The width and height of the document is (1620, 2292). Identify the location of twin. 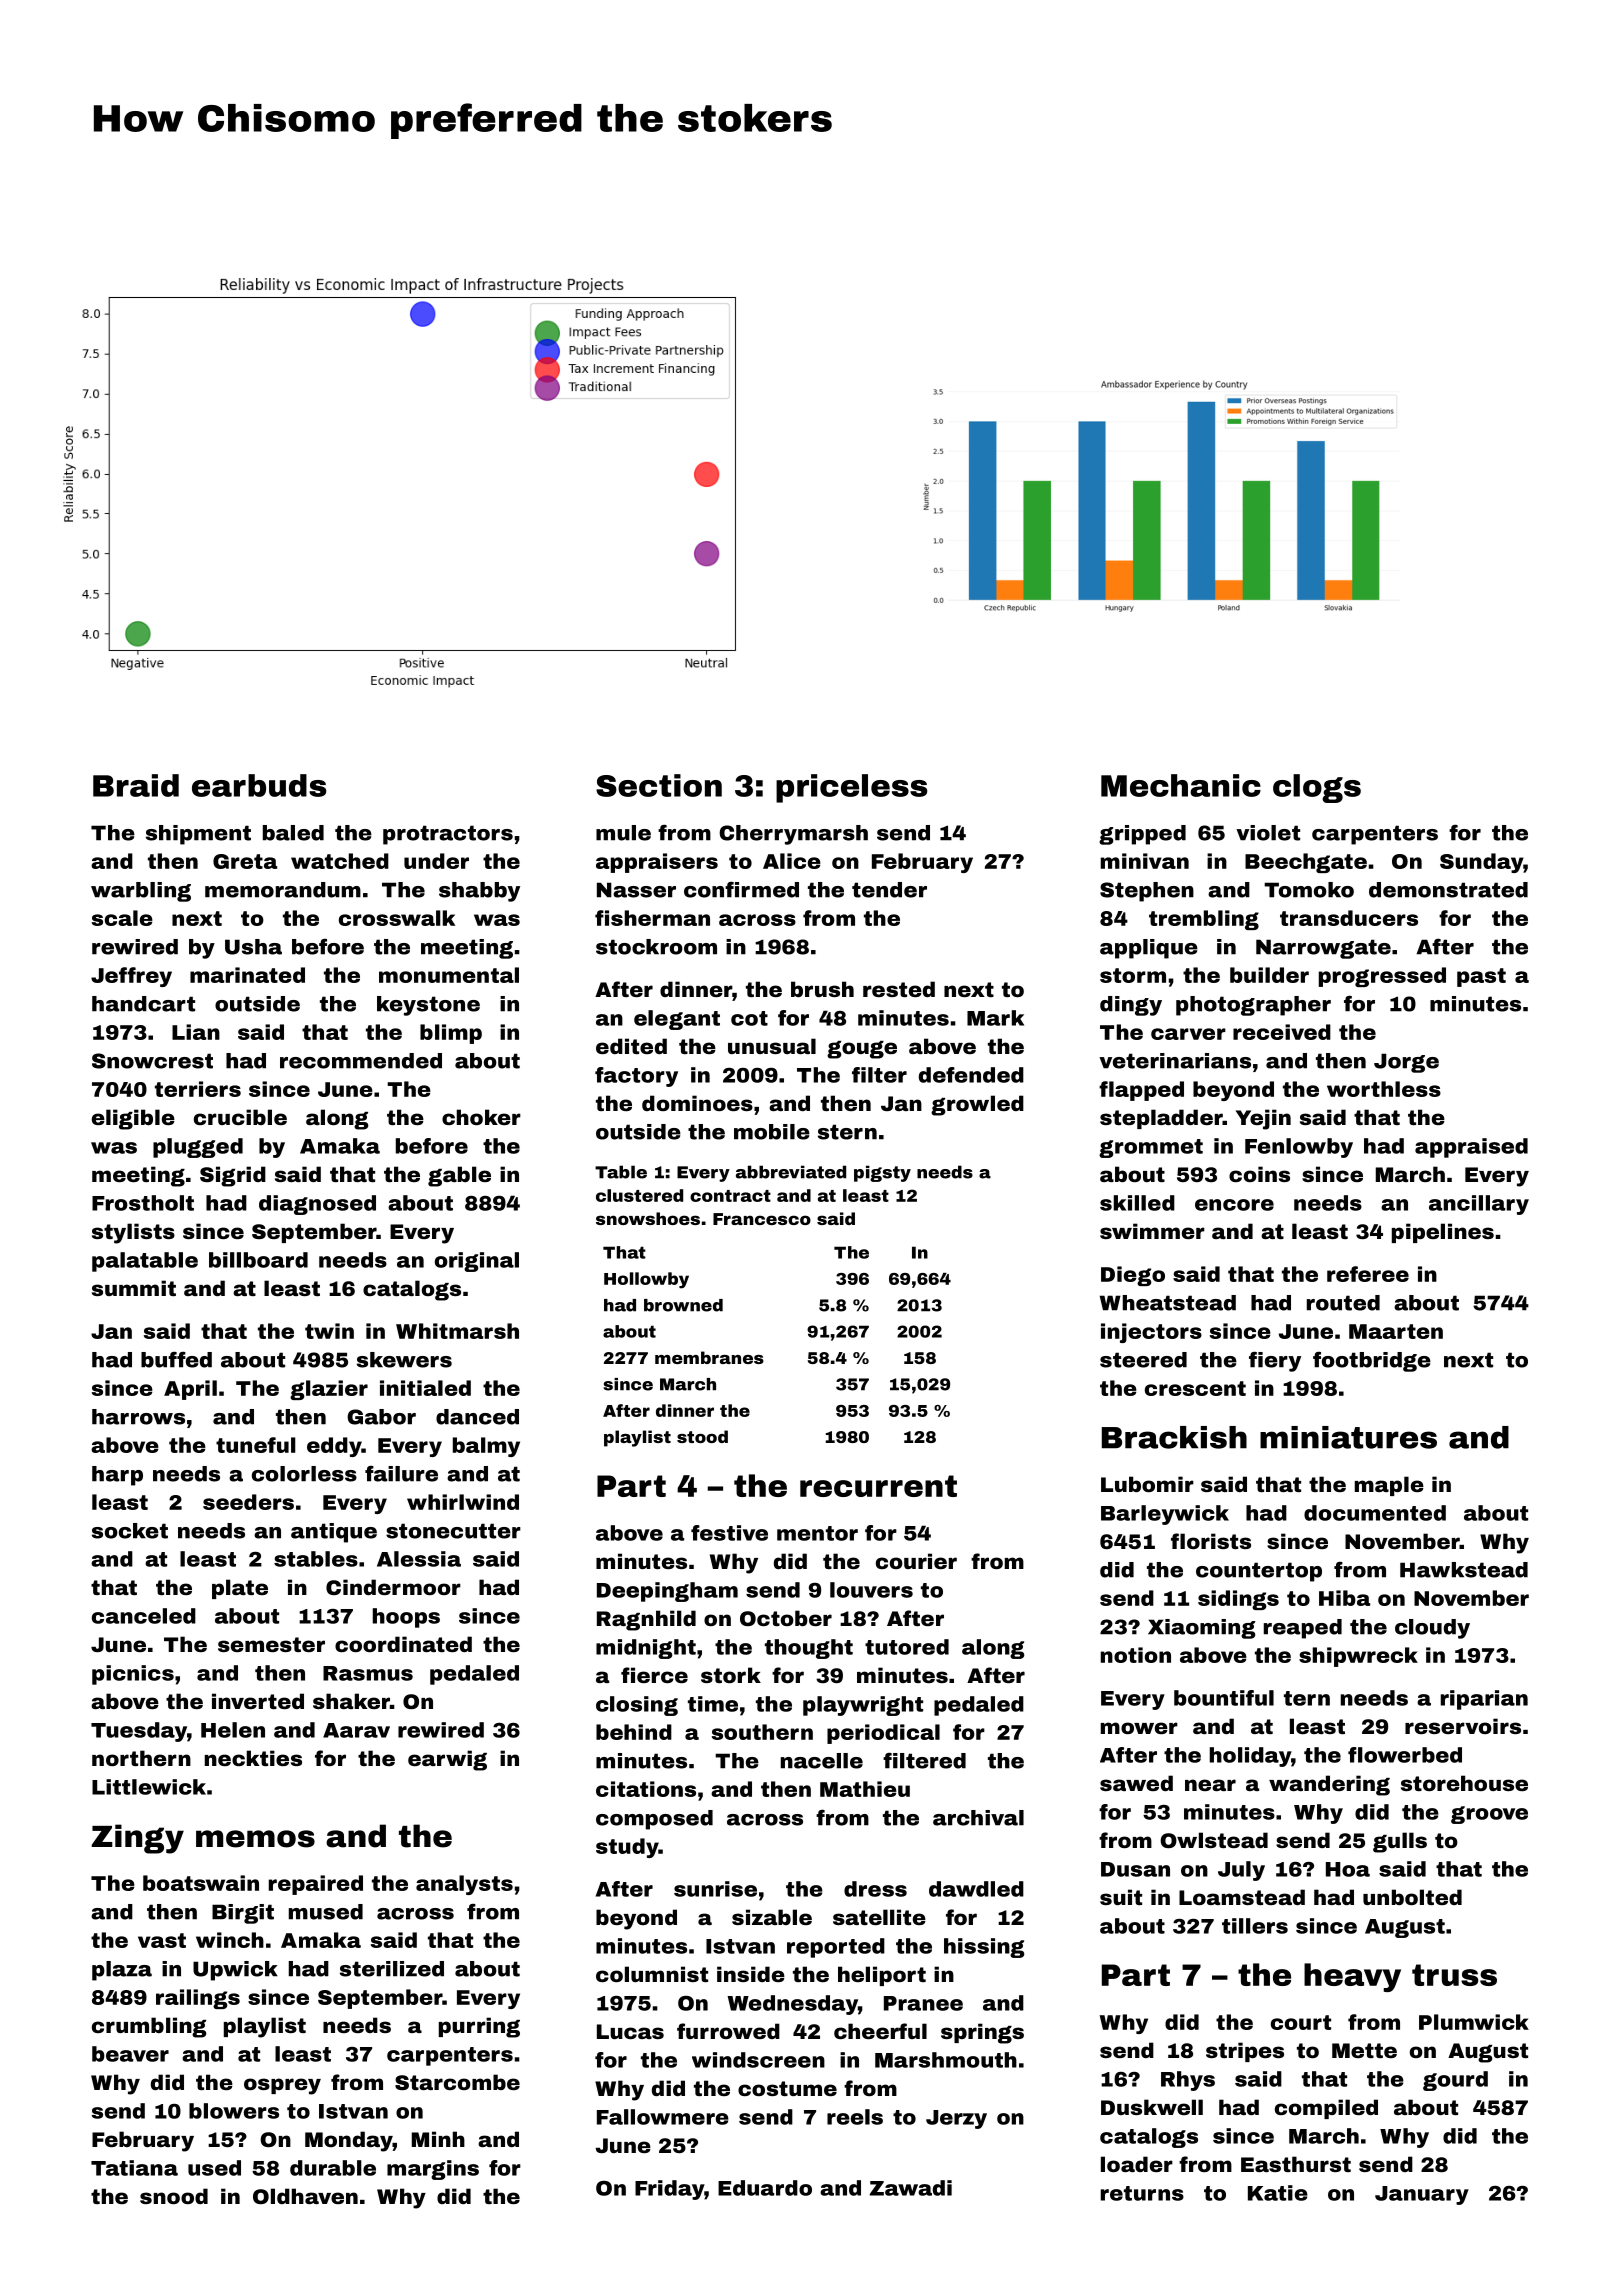
(329, 1331).
